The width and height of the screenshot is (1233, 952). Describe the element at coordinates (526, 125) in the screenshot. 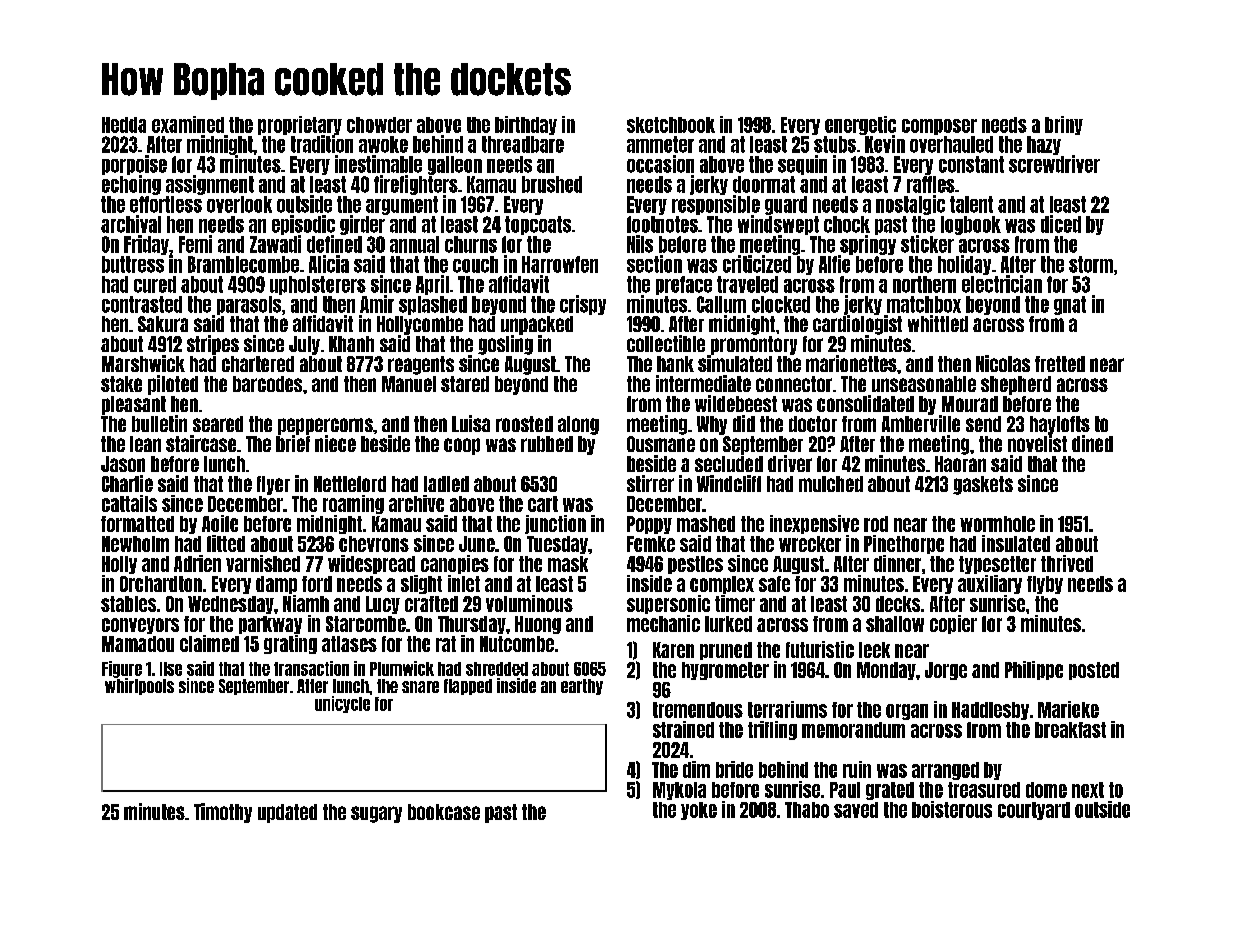

I see `birthday` at that location.
